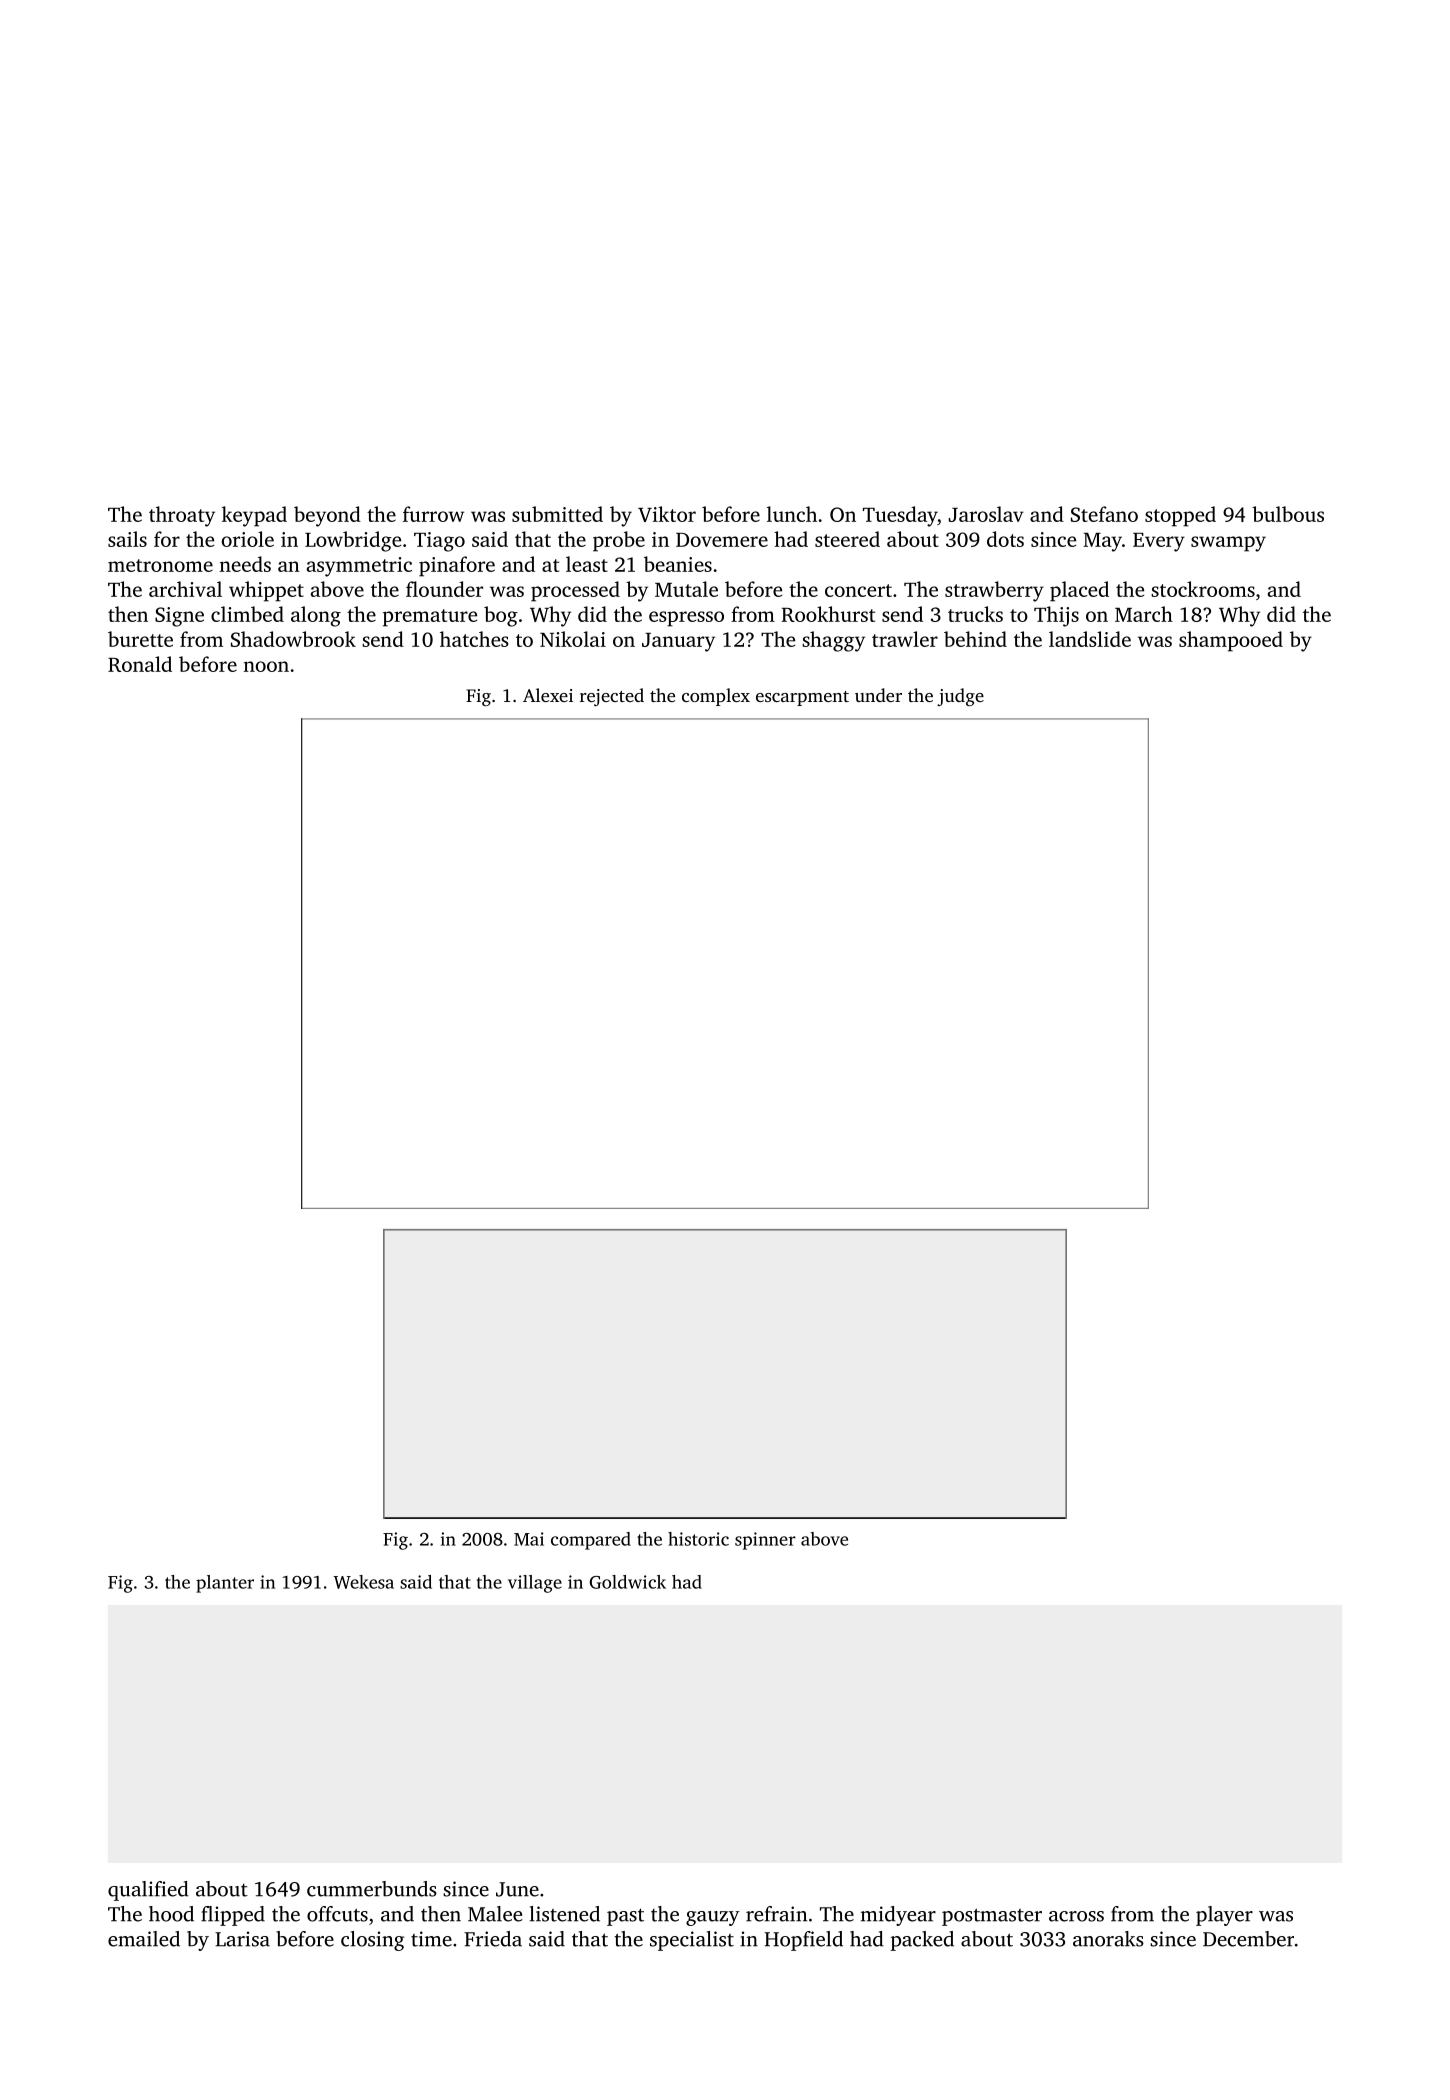 This page has width=1450, height=2100. Describe the element at coordinates (802, 698) in the page. I see `escarpment` at that location.
